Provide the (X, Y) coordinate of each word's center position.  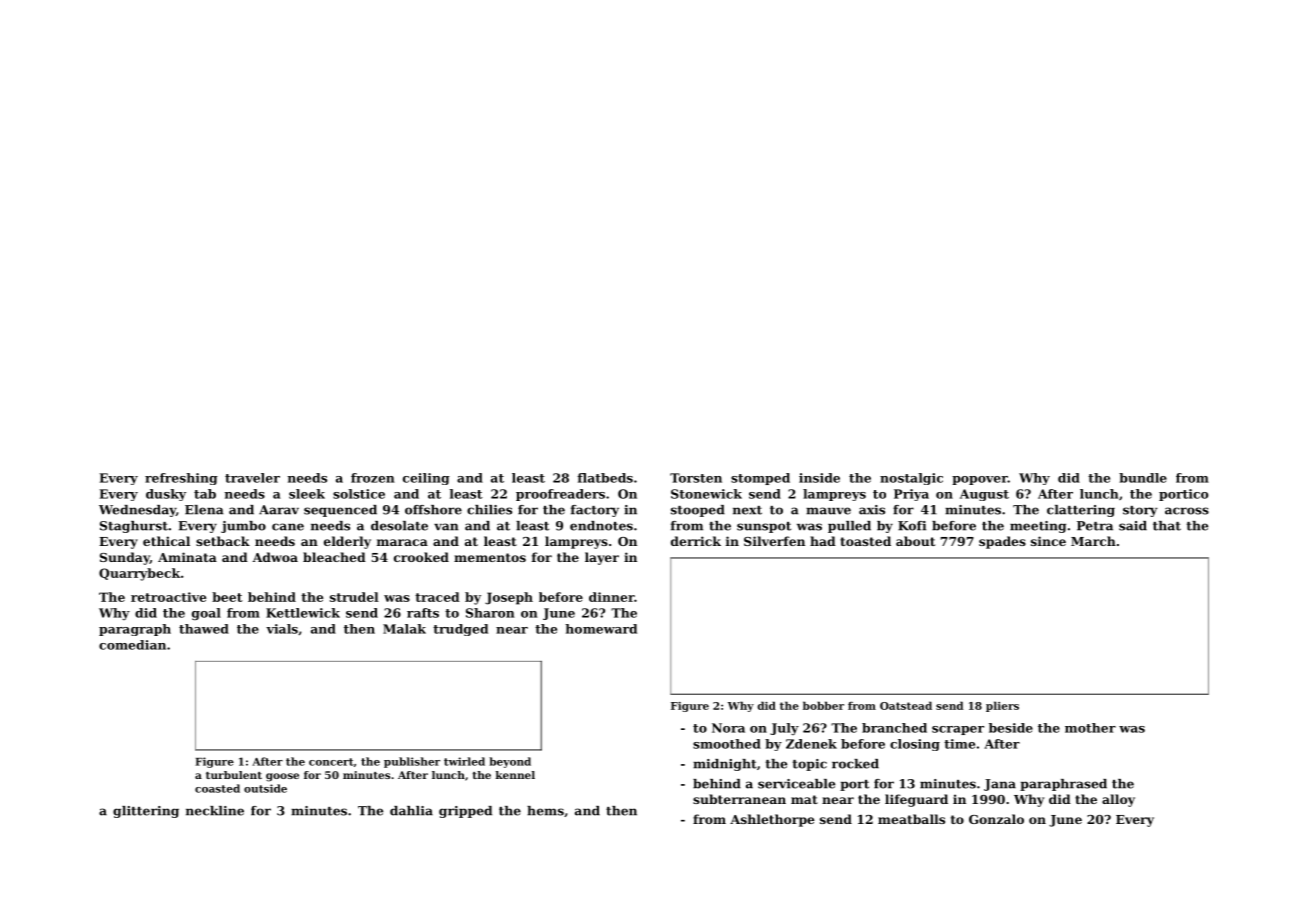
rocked (855, 764)
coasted (217, 788)
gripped (465, 812)
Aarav (279, 510)
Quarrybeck (139, 574)
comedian (132, 645)
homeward (601, 629)
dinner (611, 597)
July (784, 729)
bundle (1143, 478)
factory (595, 511)
